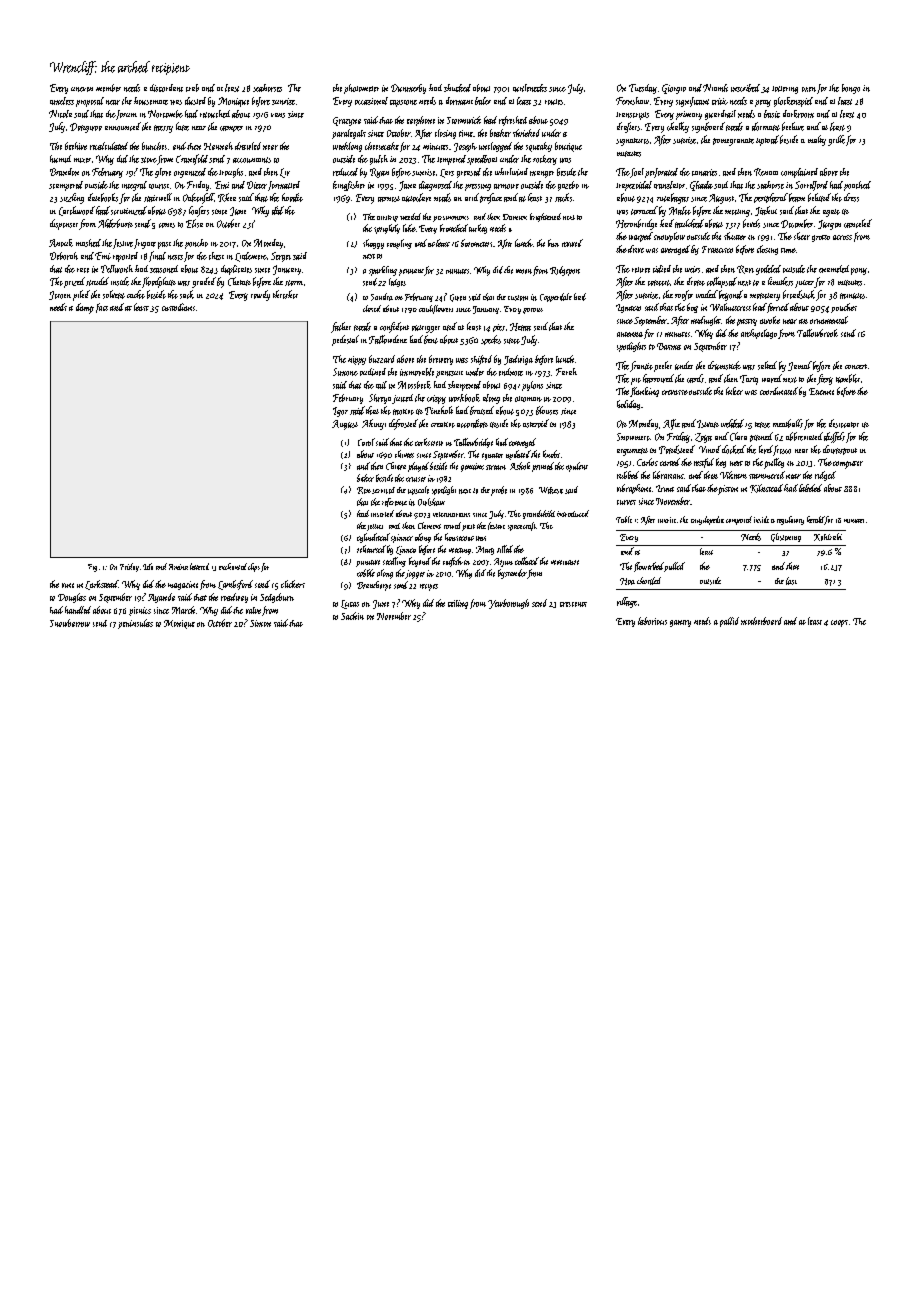 The image size is (924, 1308). Describe the element at coordinates (810, 488) in the document. I see `labeled` at that location.
